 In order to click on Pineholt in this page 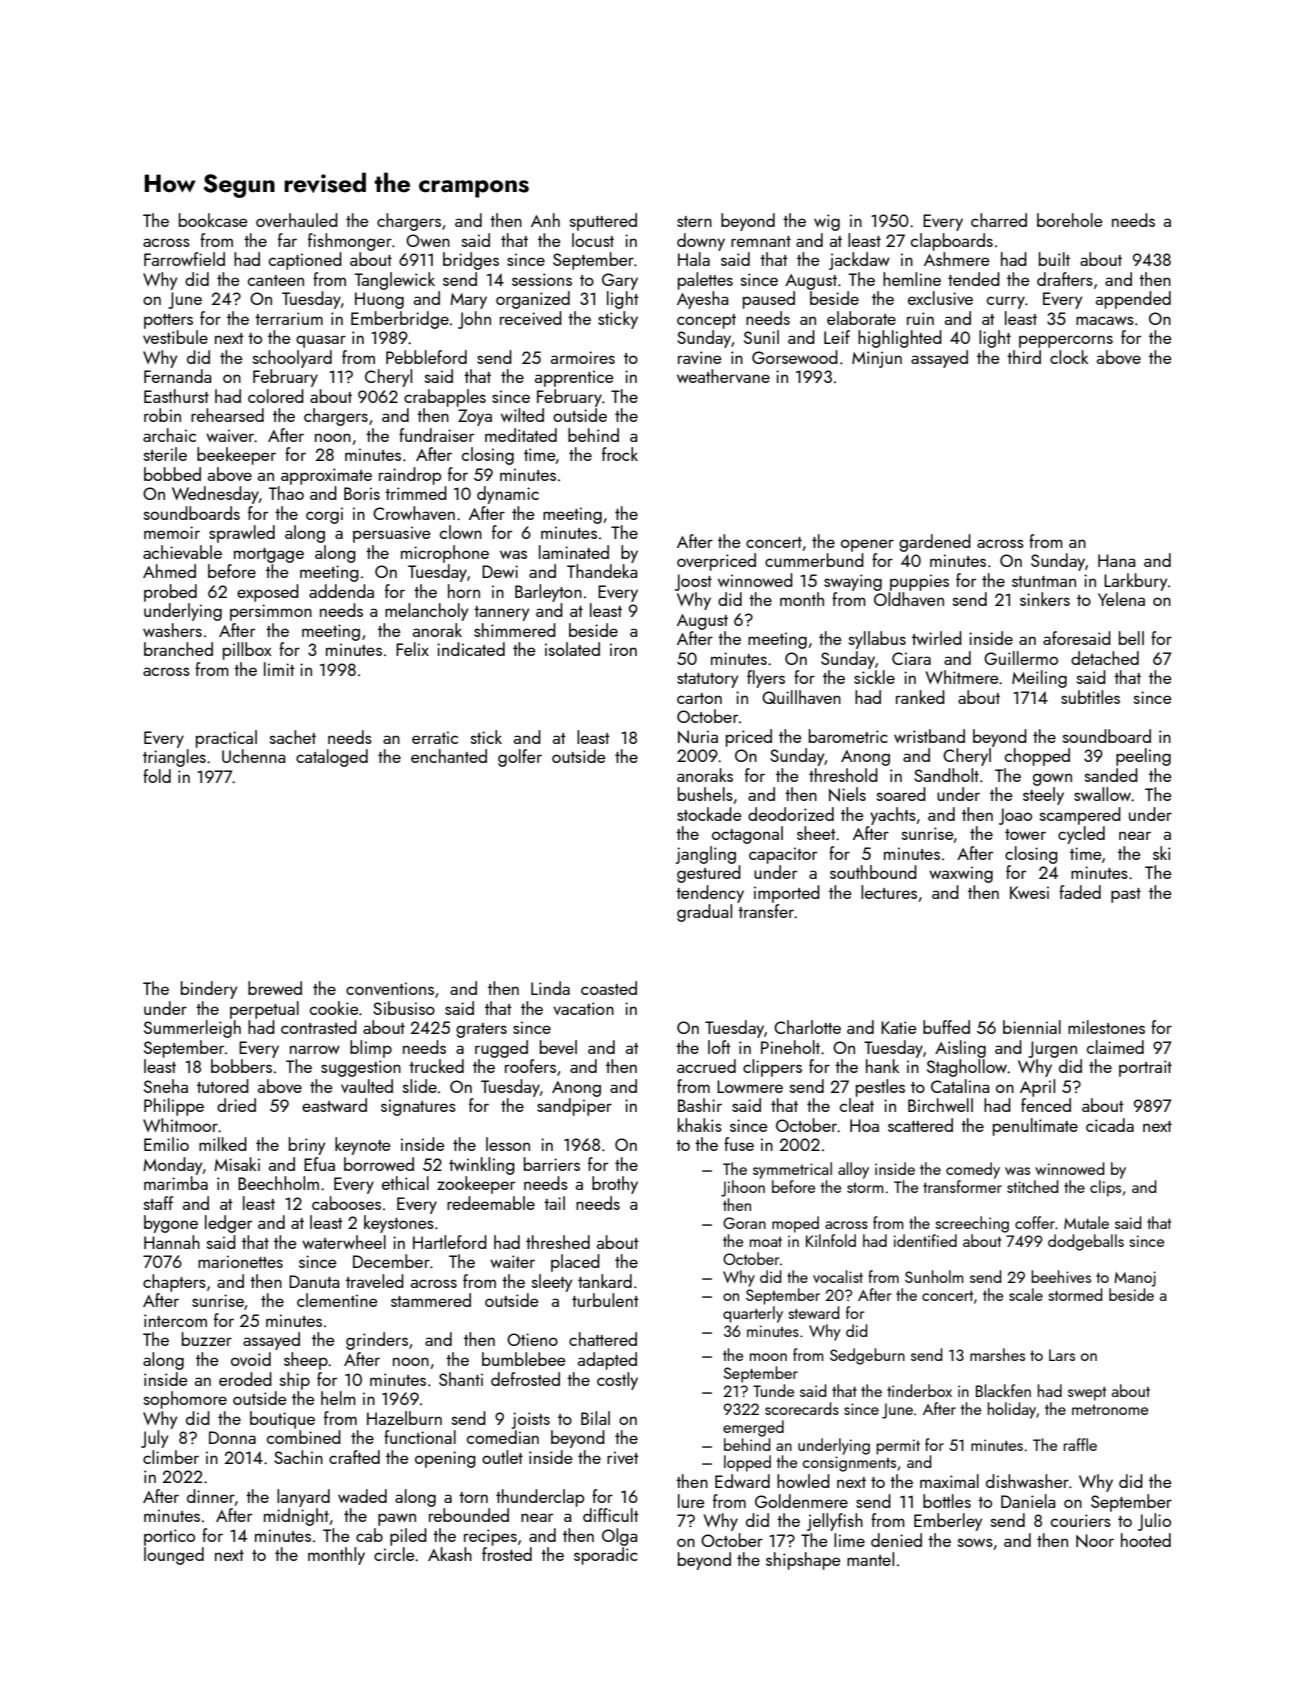, I will do `click(790, 1047)`.
